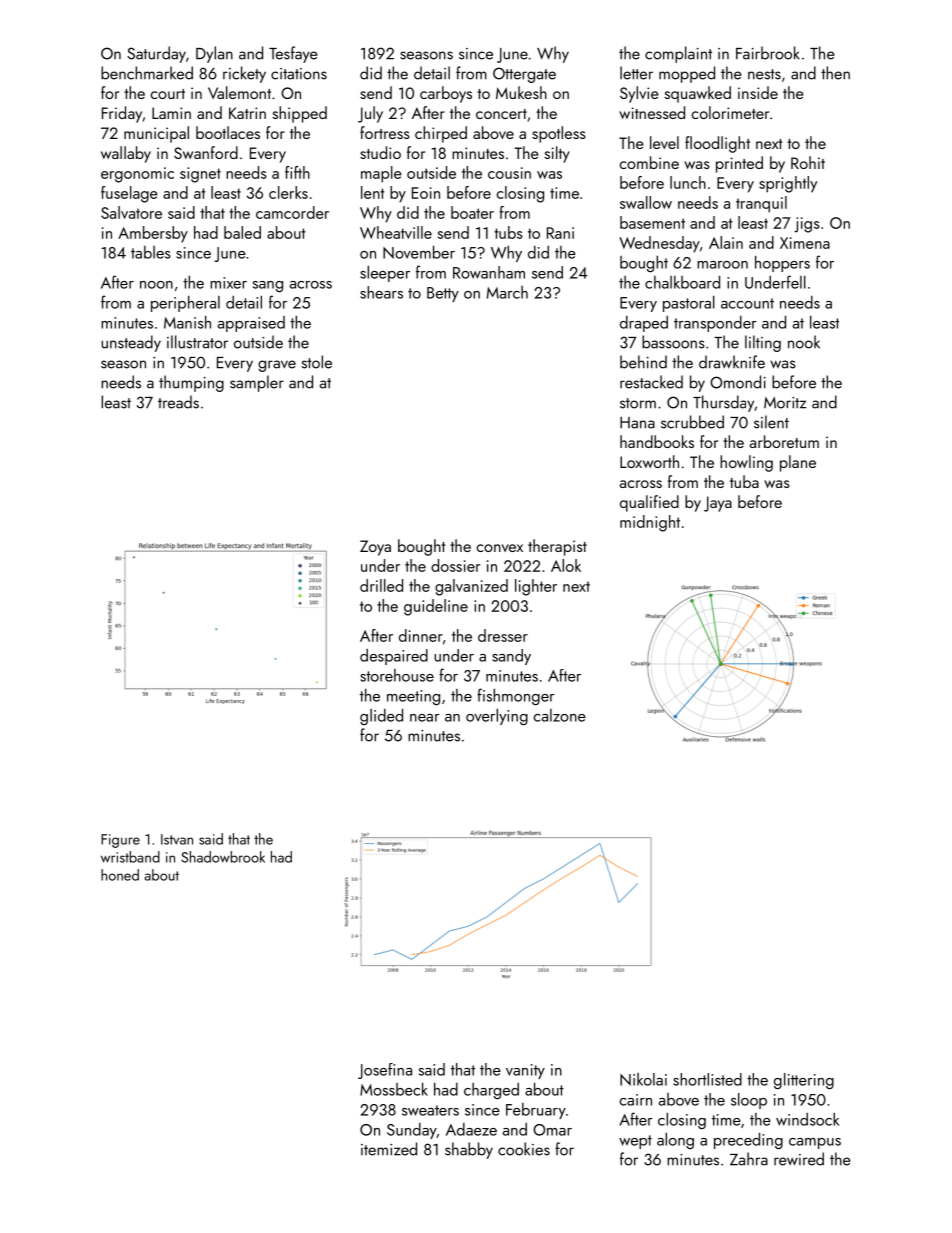  I want to click on calzone, so click(560, 715).
